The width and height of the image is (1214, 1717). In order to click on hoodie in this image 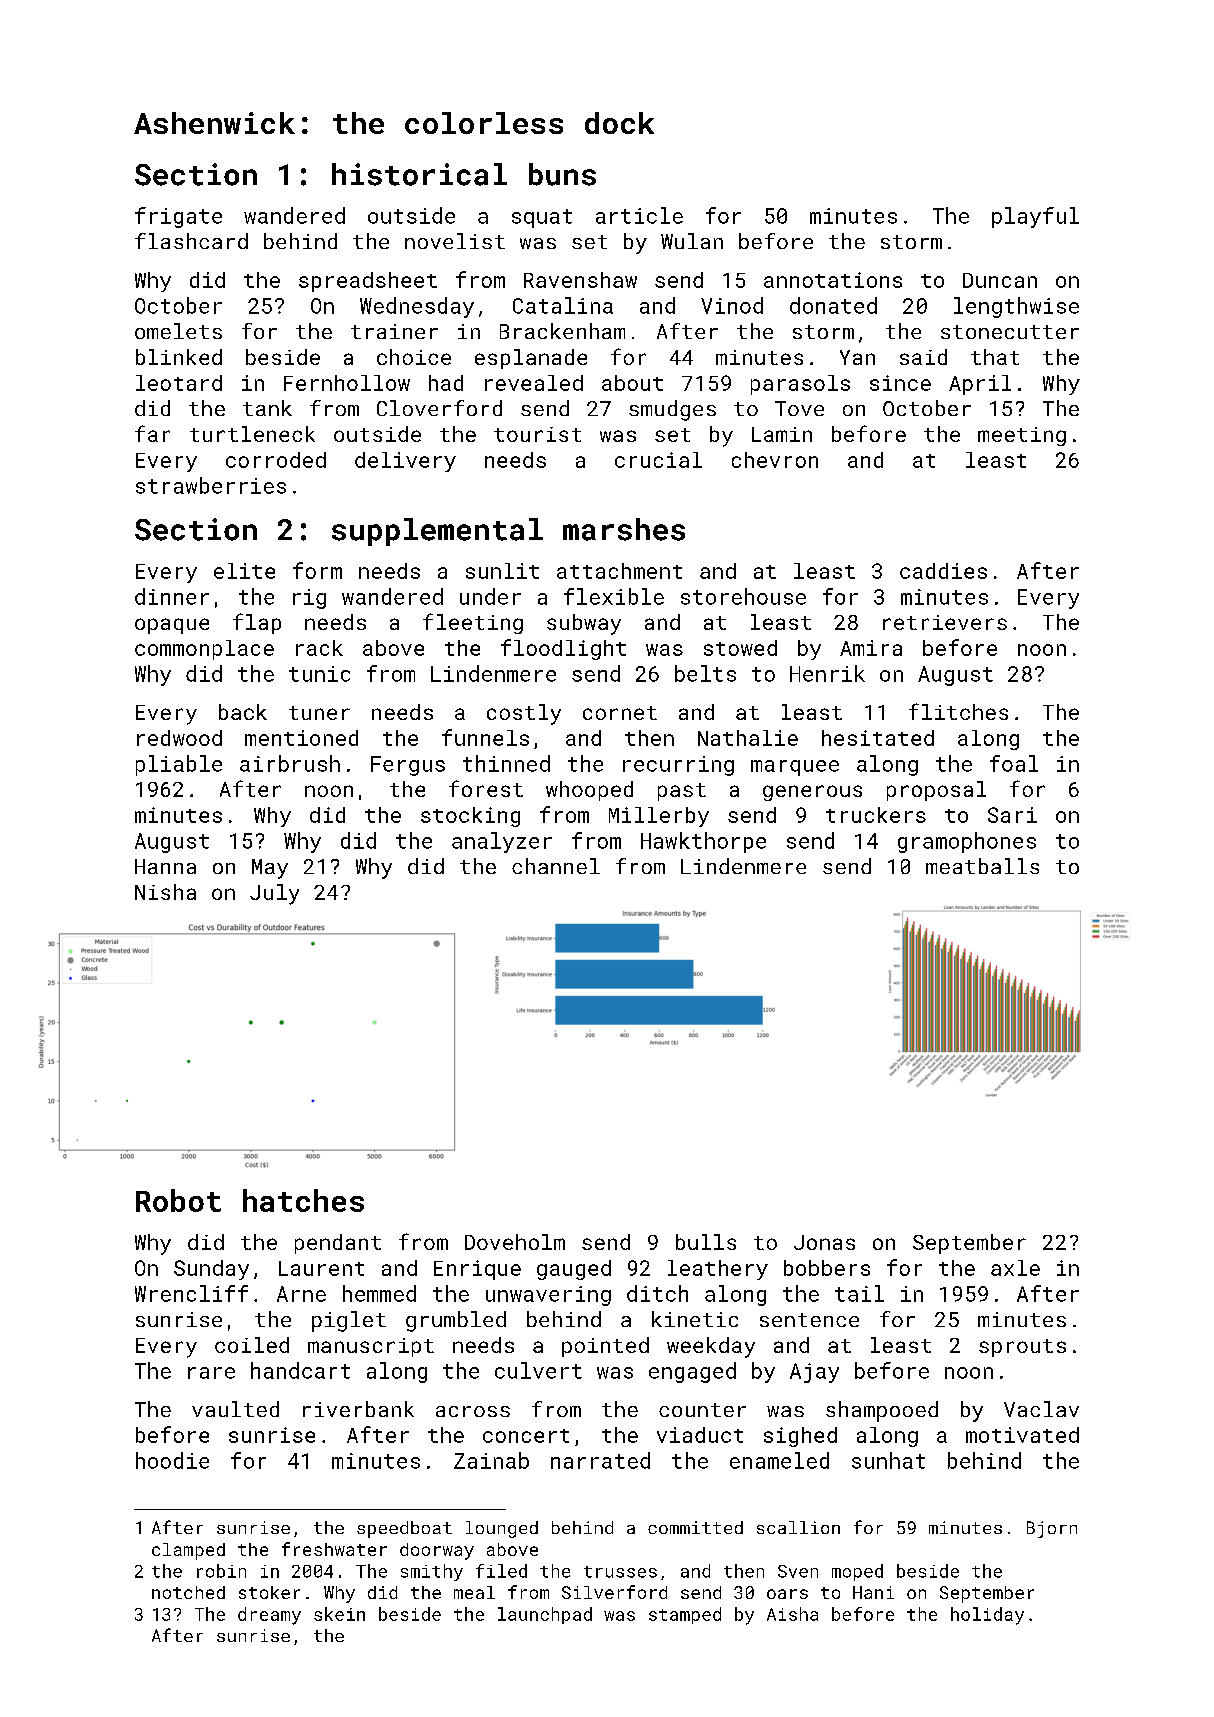, I will do `click(172, 1460)`.
